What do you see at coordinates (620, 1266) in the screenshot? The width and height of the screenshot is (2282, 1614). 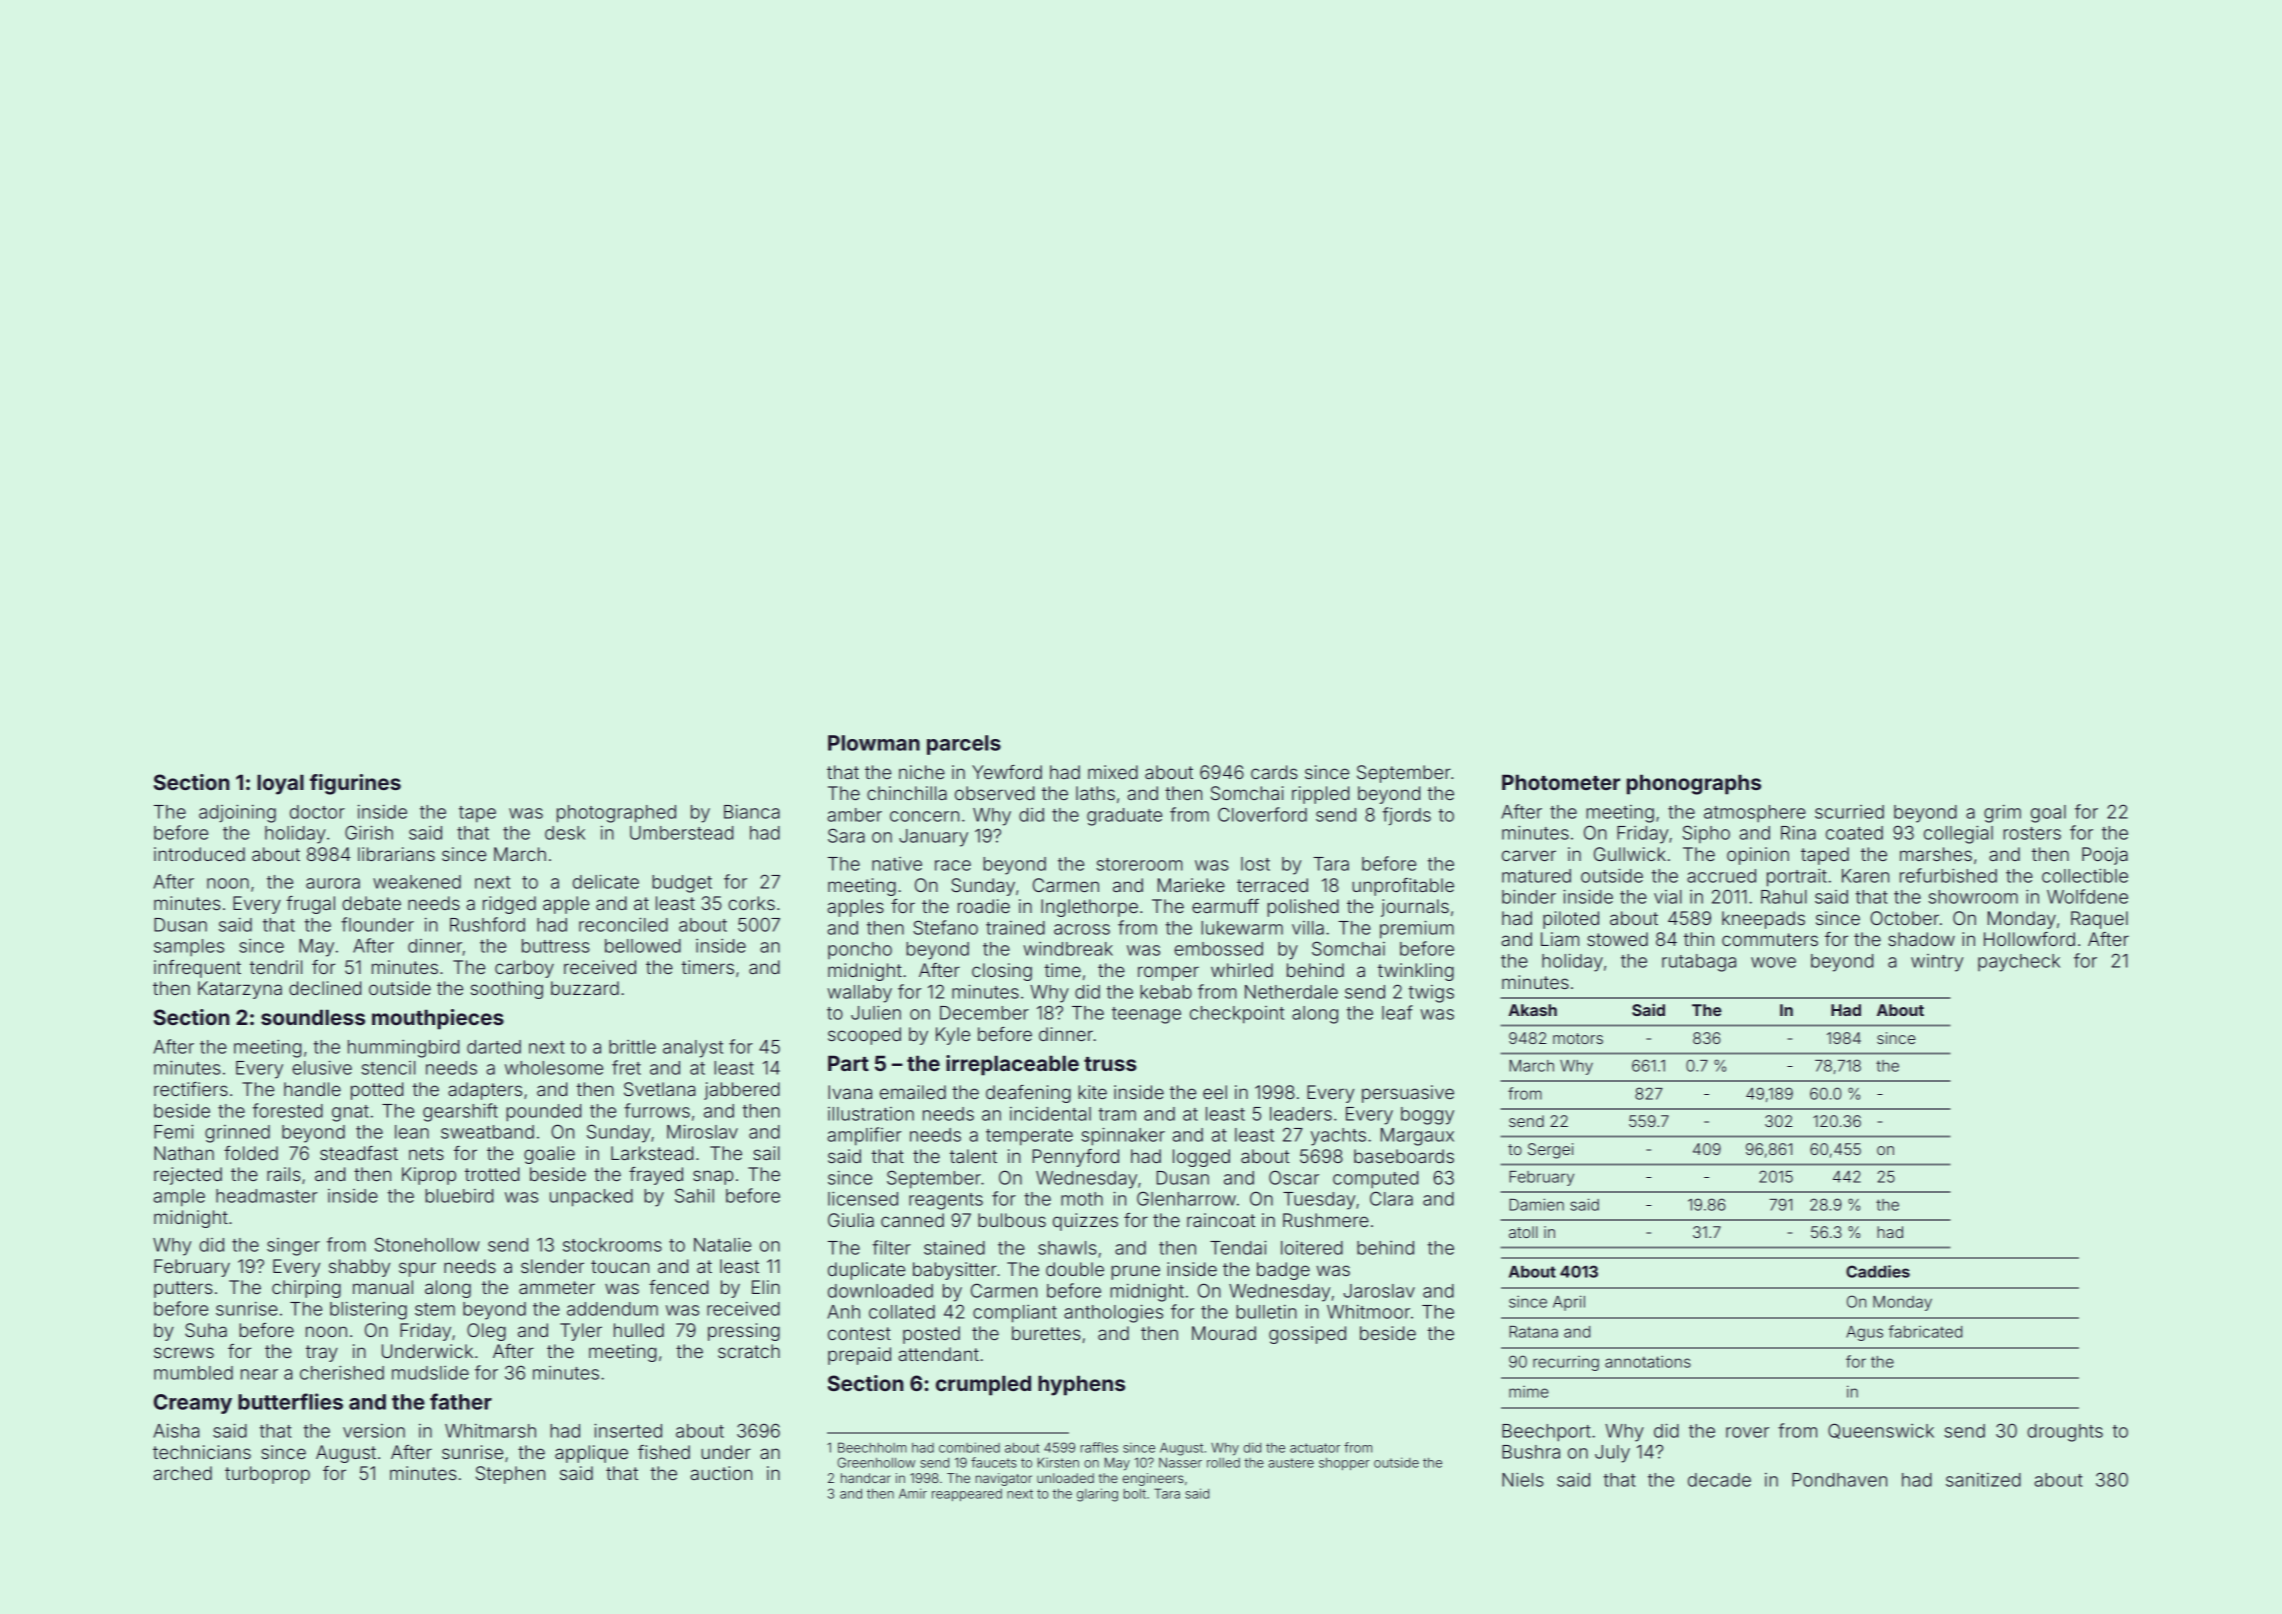 I see `toucan` at bounding box center [620, 1266].
